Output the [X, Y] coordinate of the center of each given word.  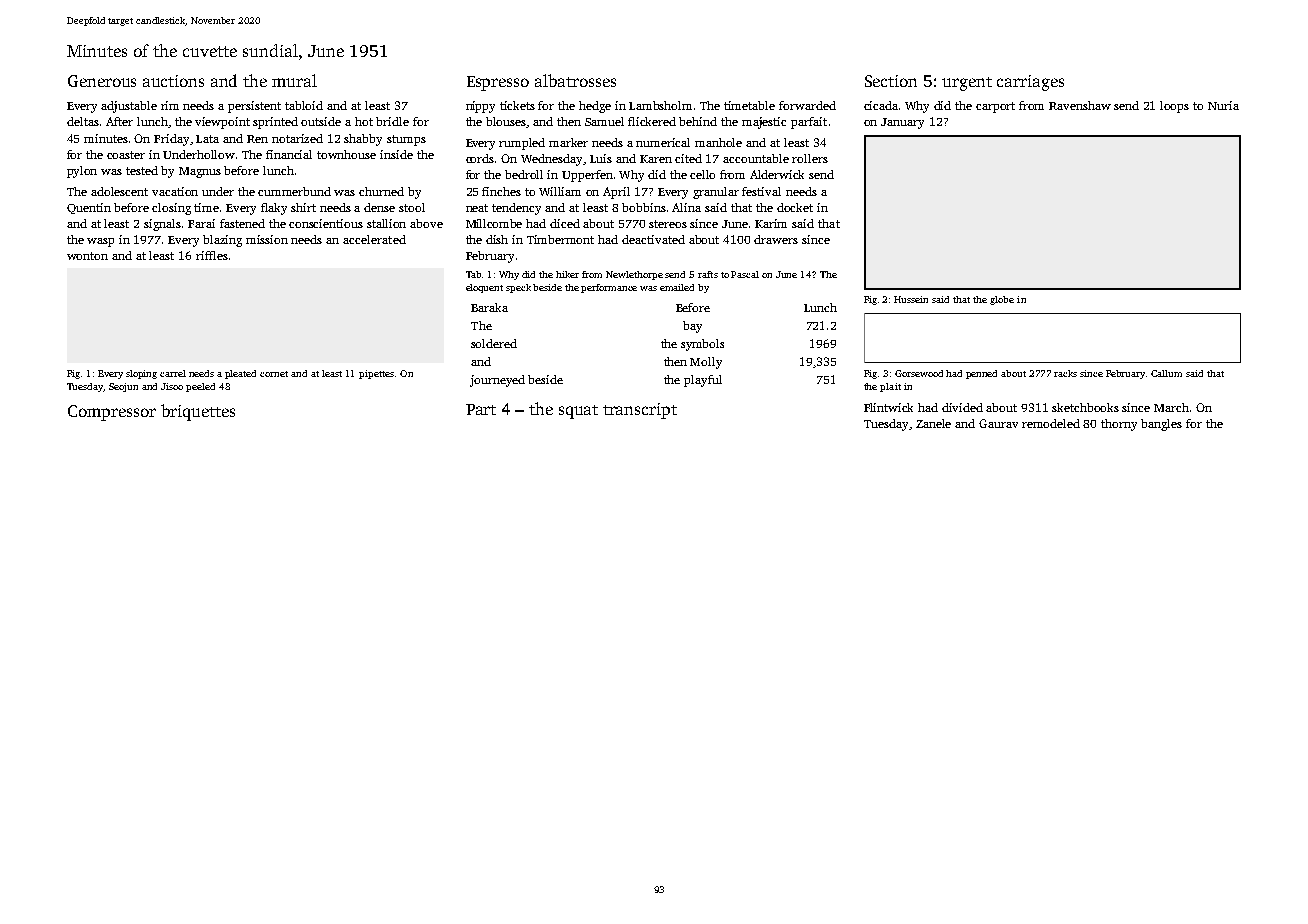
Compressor [112, 413]
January [902, 123]
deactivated [653, 239]
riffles [212, 255]
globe [1002, 300]
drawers [776, 239]
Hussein [911, 299]
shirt [303, 207]
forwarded [807, 105]
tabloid [304, 105]
